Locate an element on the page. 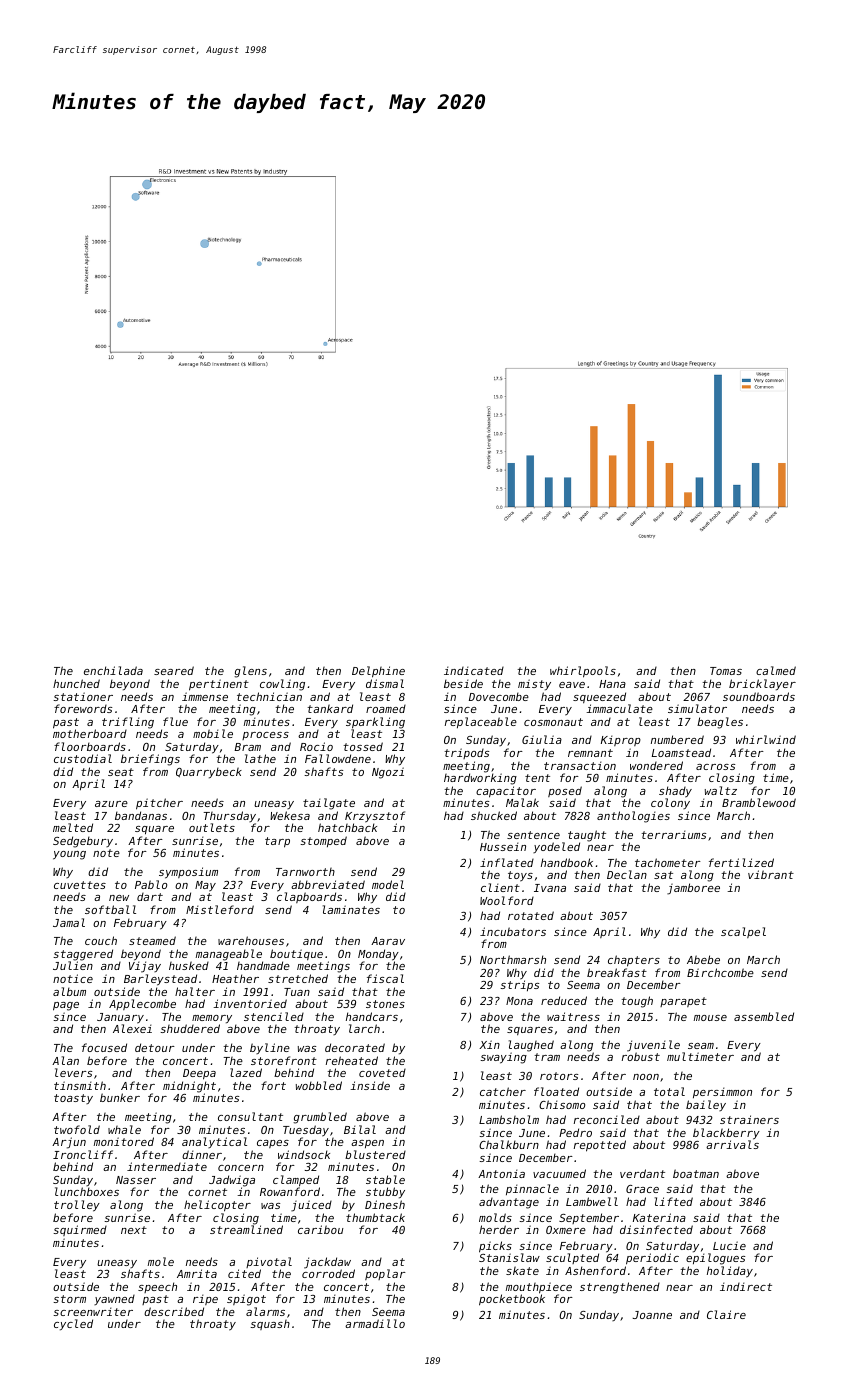  advantage is located at coordinates (509, 1203).
